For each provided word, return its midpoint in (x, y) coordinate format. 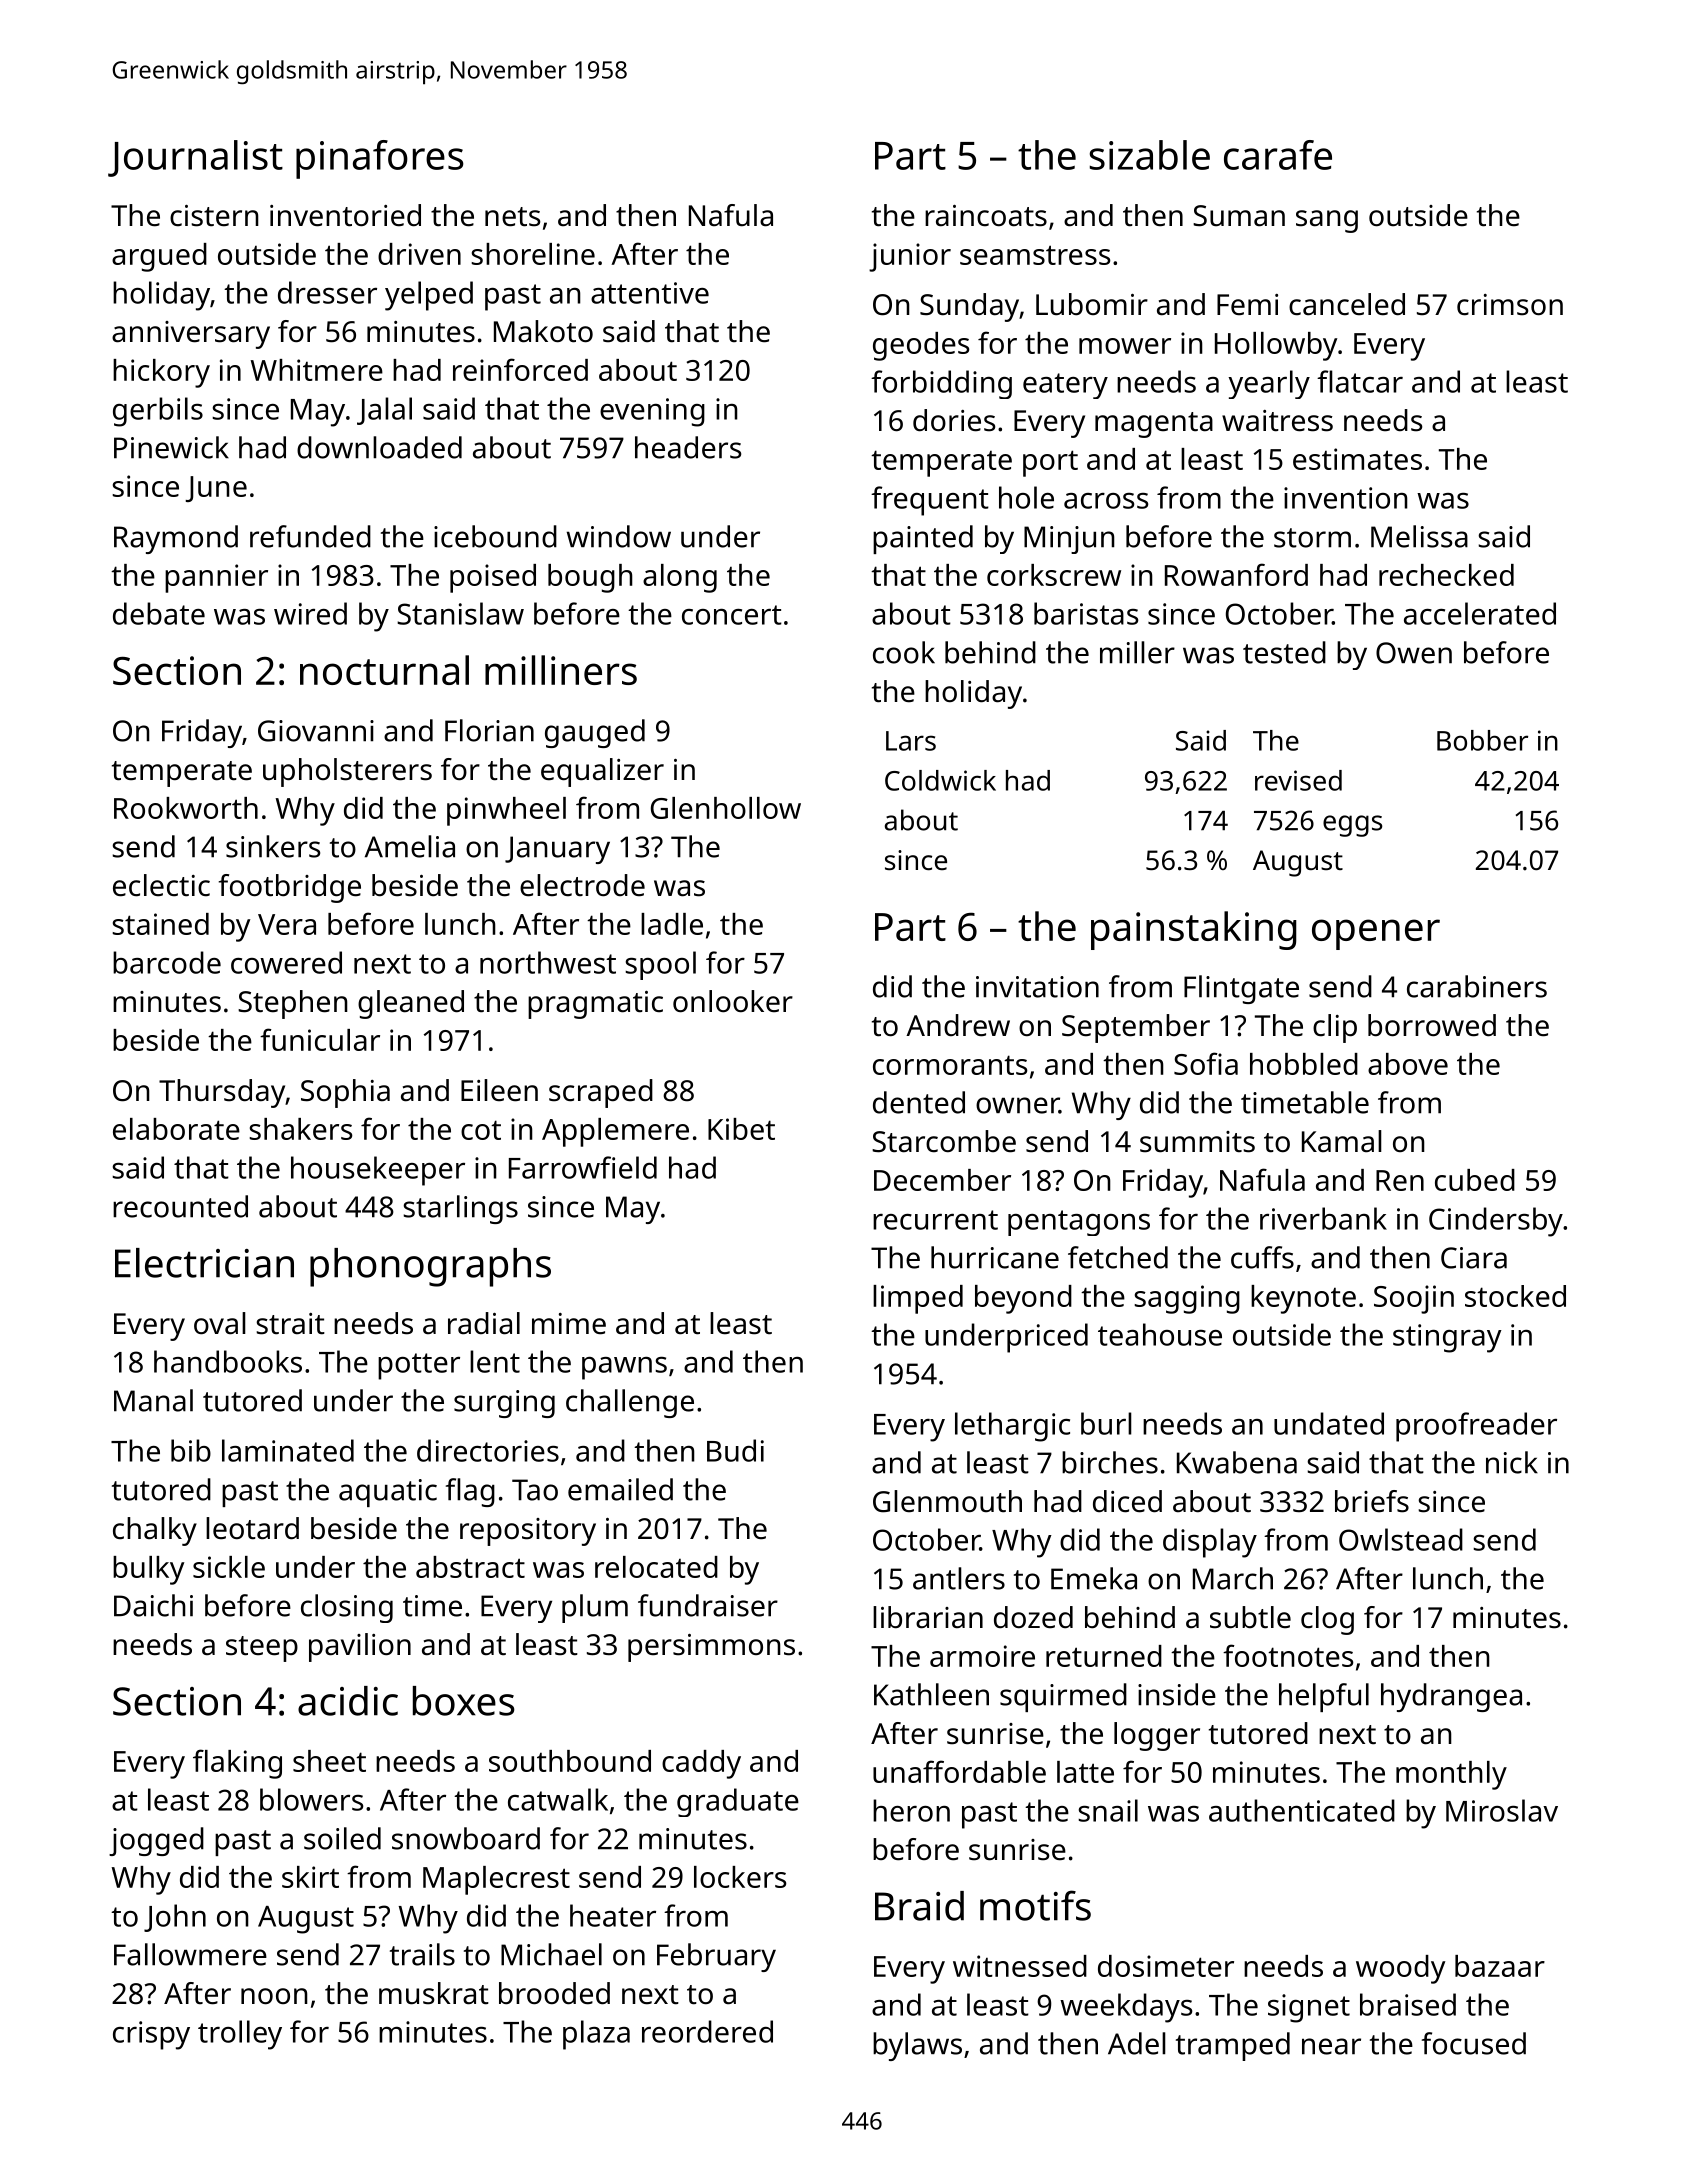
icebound (495, 536)
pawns (624, 1368)
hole (1026, 497)
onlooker (733, 1001)
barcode (167, 962)
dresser (327, 292)
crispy (151, 2035)
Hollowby (1276, 346)
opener (1376, 934)
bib (191, 1450)
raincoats (986, 216)
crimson (1510, 305)
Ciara (1474, 1258)
